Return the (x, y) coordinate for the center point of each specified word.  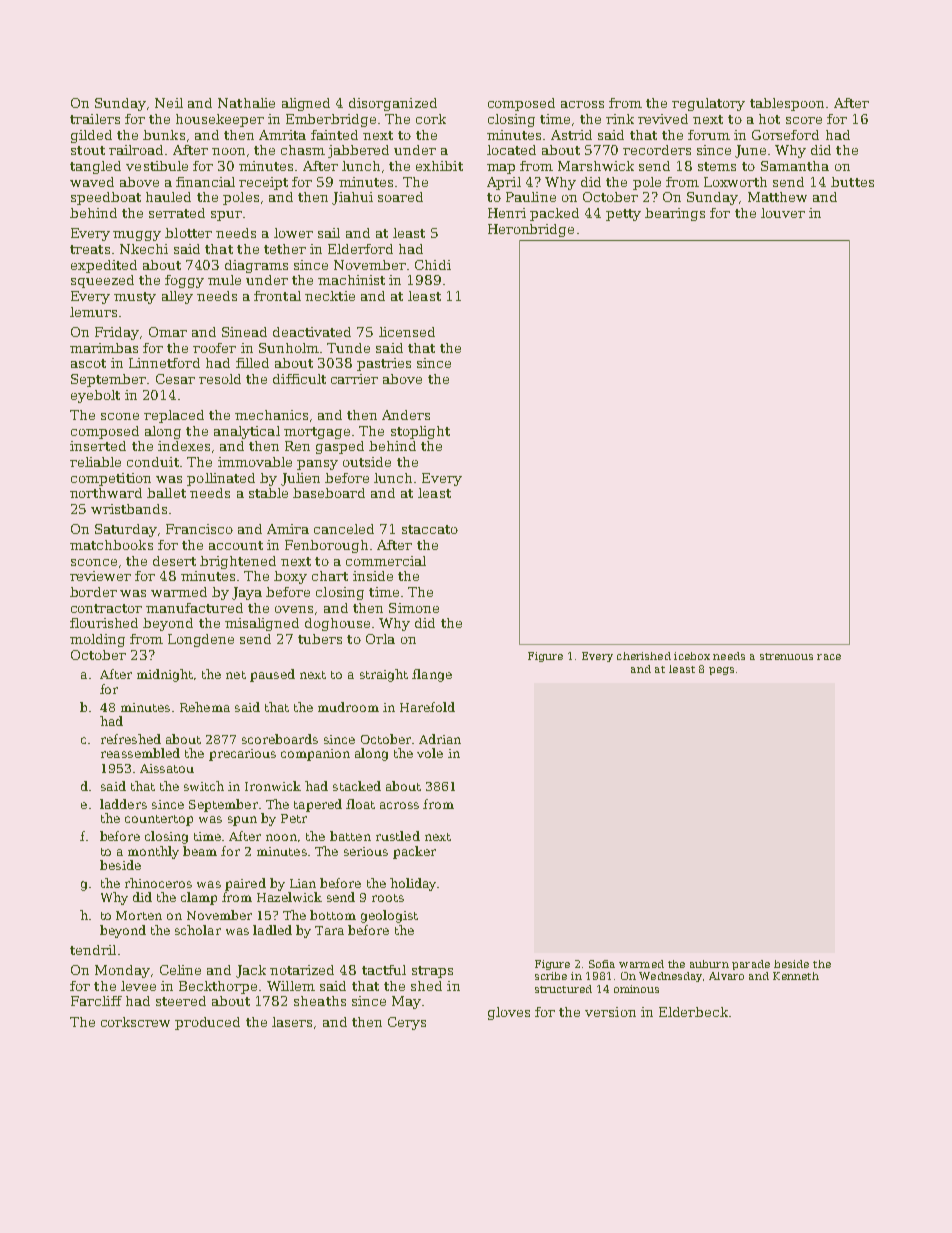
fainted (334, 135)
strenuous (786, 656)
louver (783, 213)
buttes (852, 182)
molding (97, 640)
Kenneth (796, 976)
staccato (430, 529)
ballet (166, 493)
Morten (139, 915)
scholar (198, 930)
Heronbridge (531, 230)
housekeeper (220, 120)
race (829, 657)
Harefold (427, 707)
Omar (168, 332)
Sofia (602, 964)
